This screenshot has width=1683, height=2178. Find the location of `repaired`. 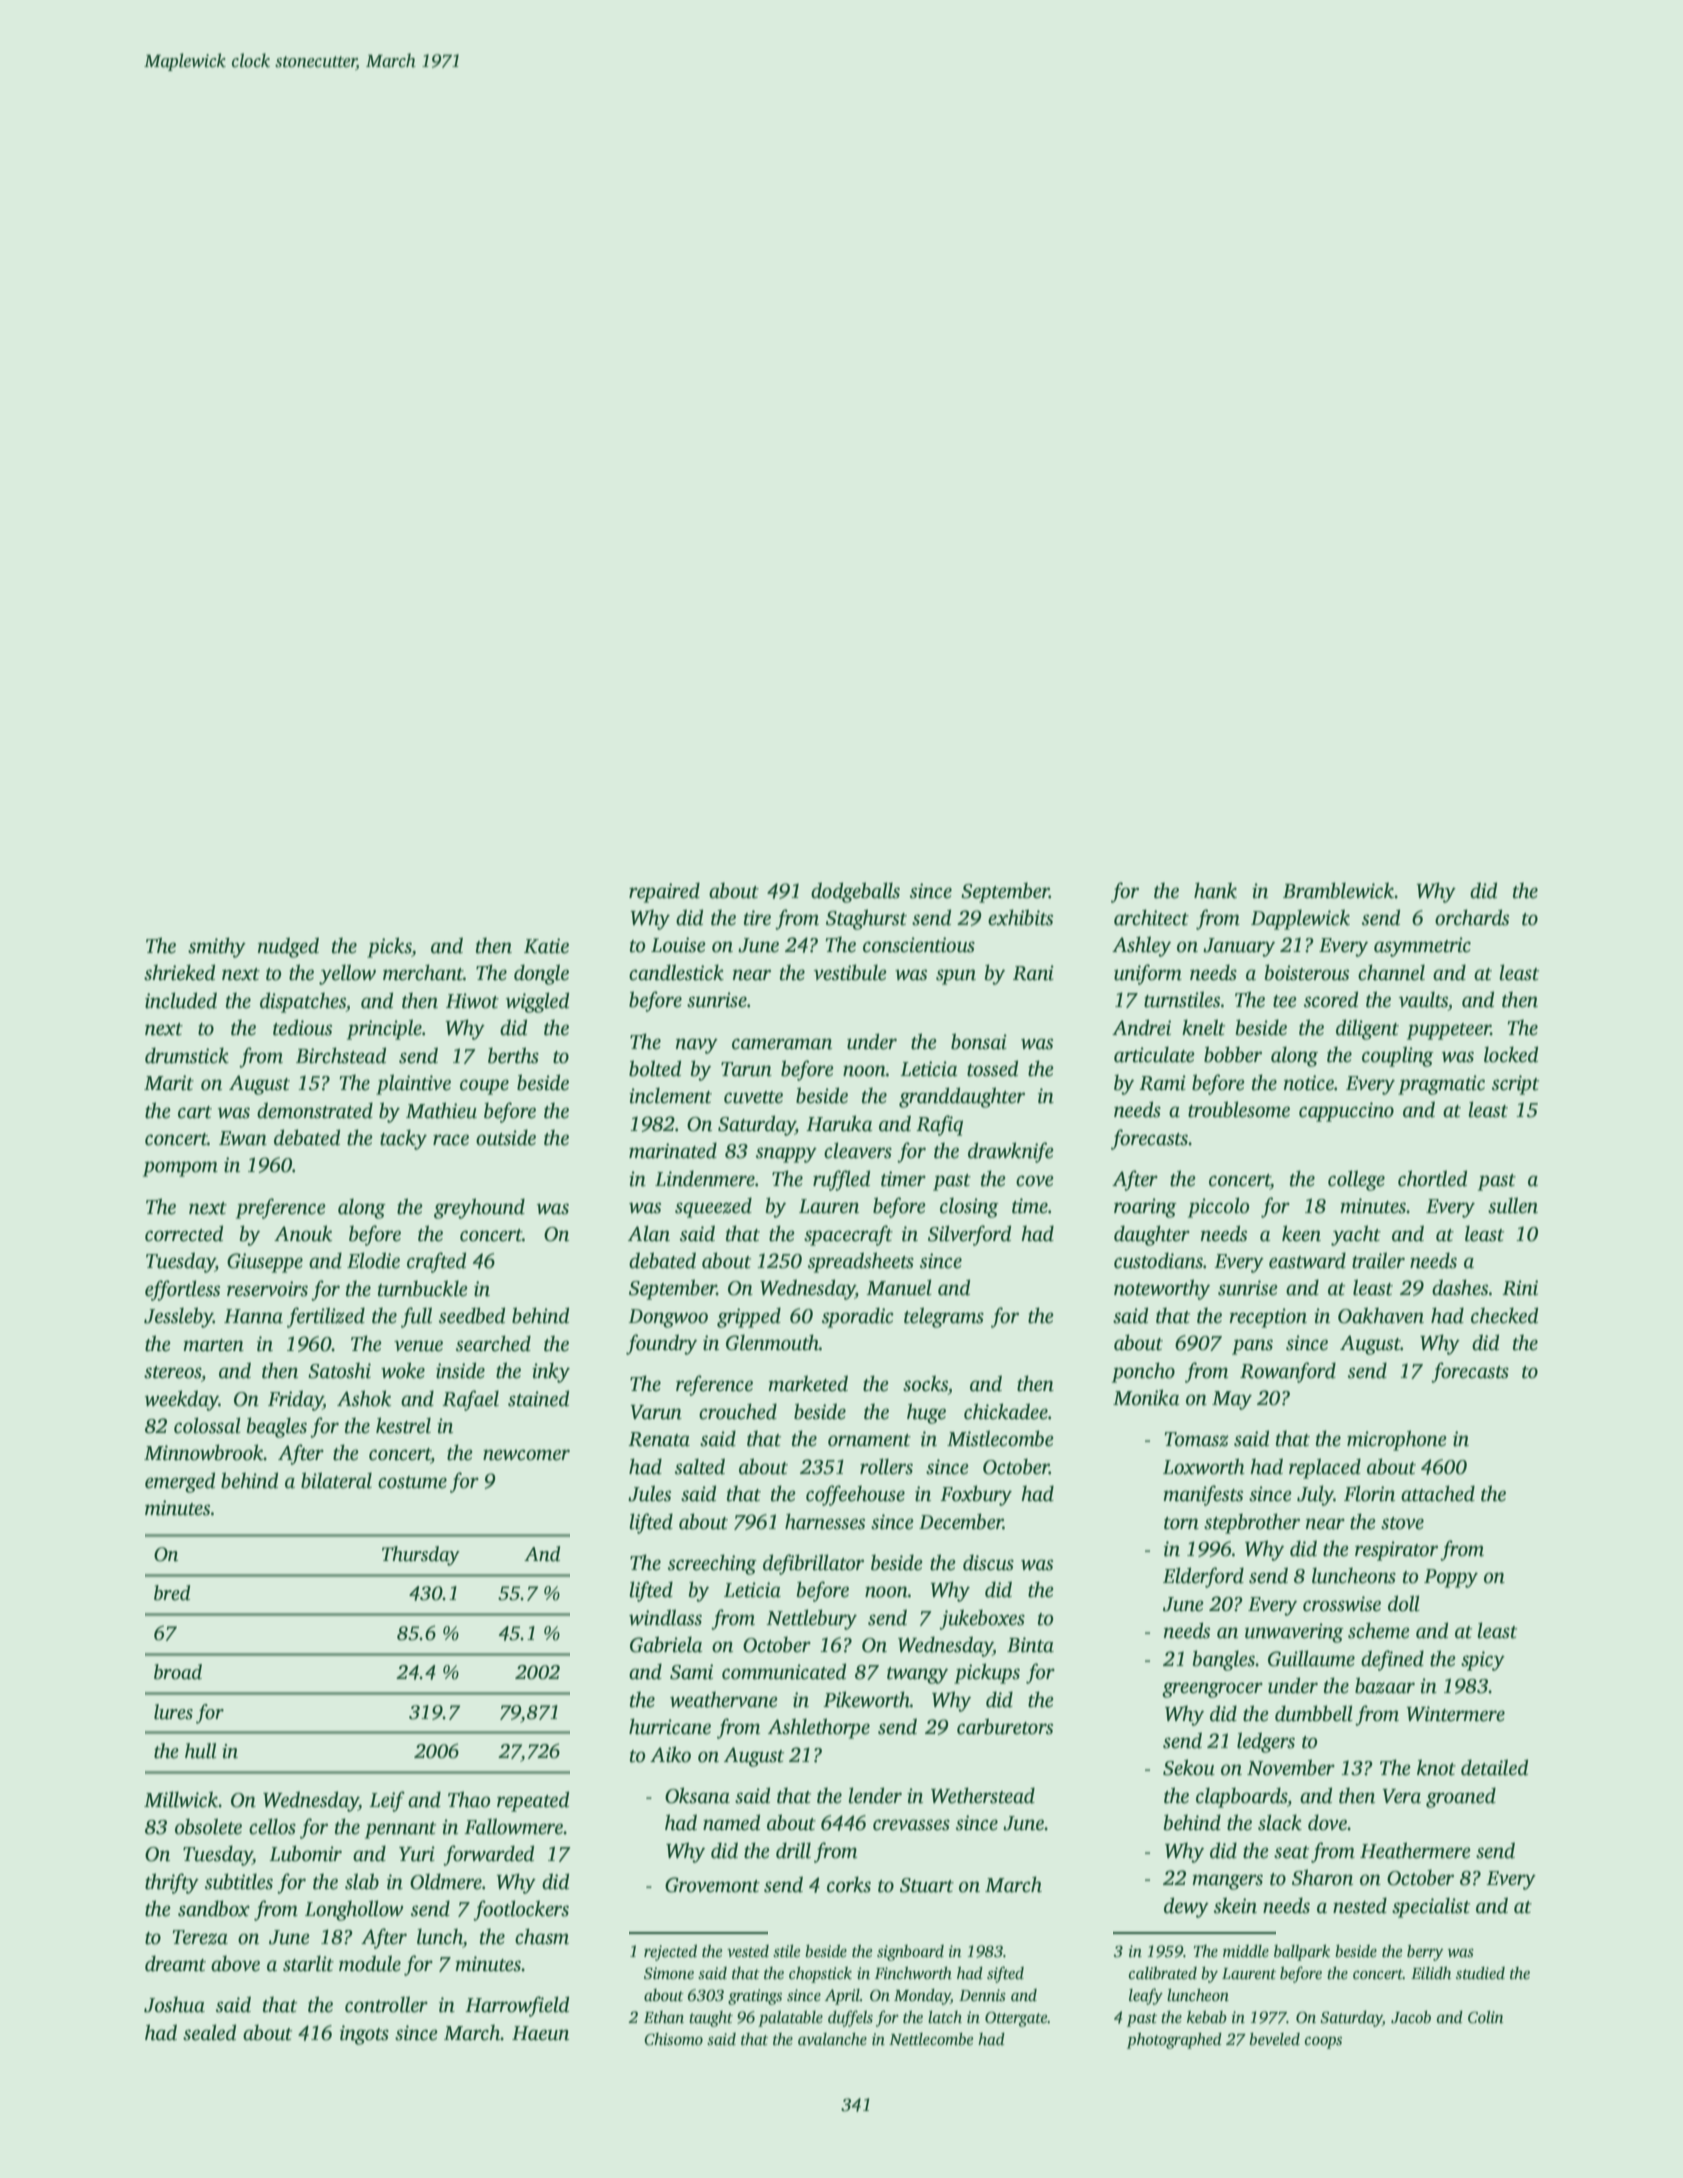

repaired is located at coordinates (664, 892).
